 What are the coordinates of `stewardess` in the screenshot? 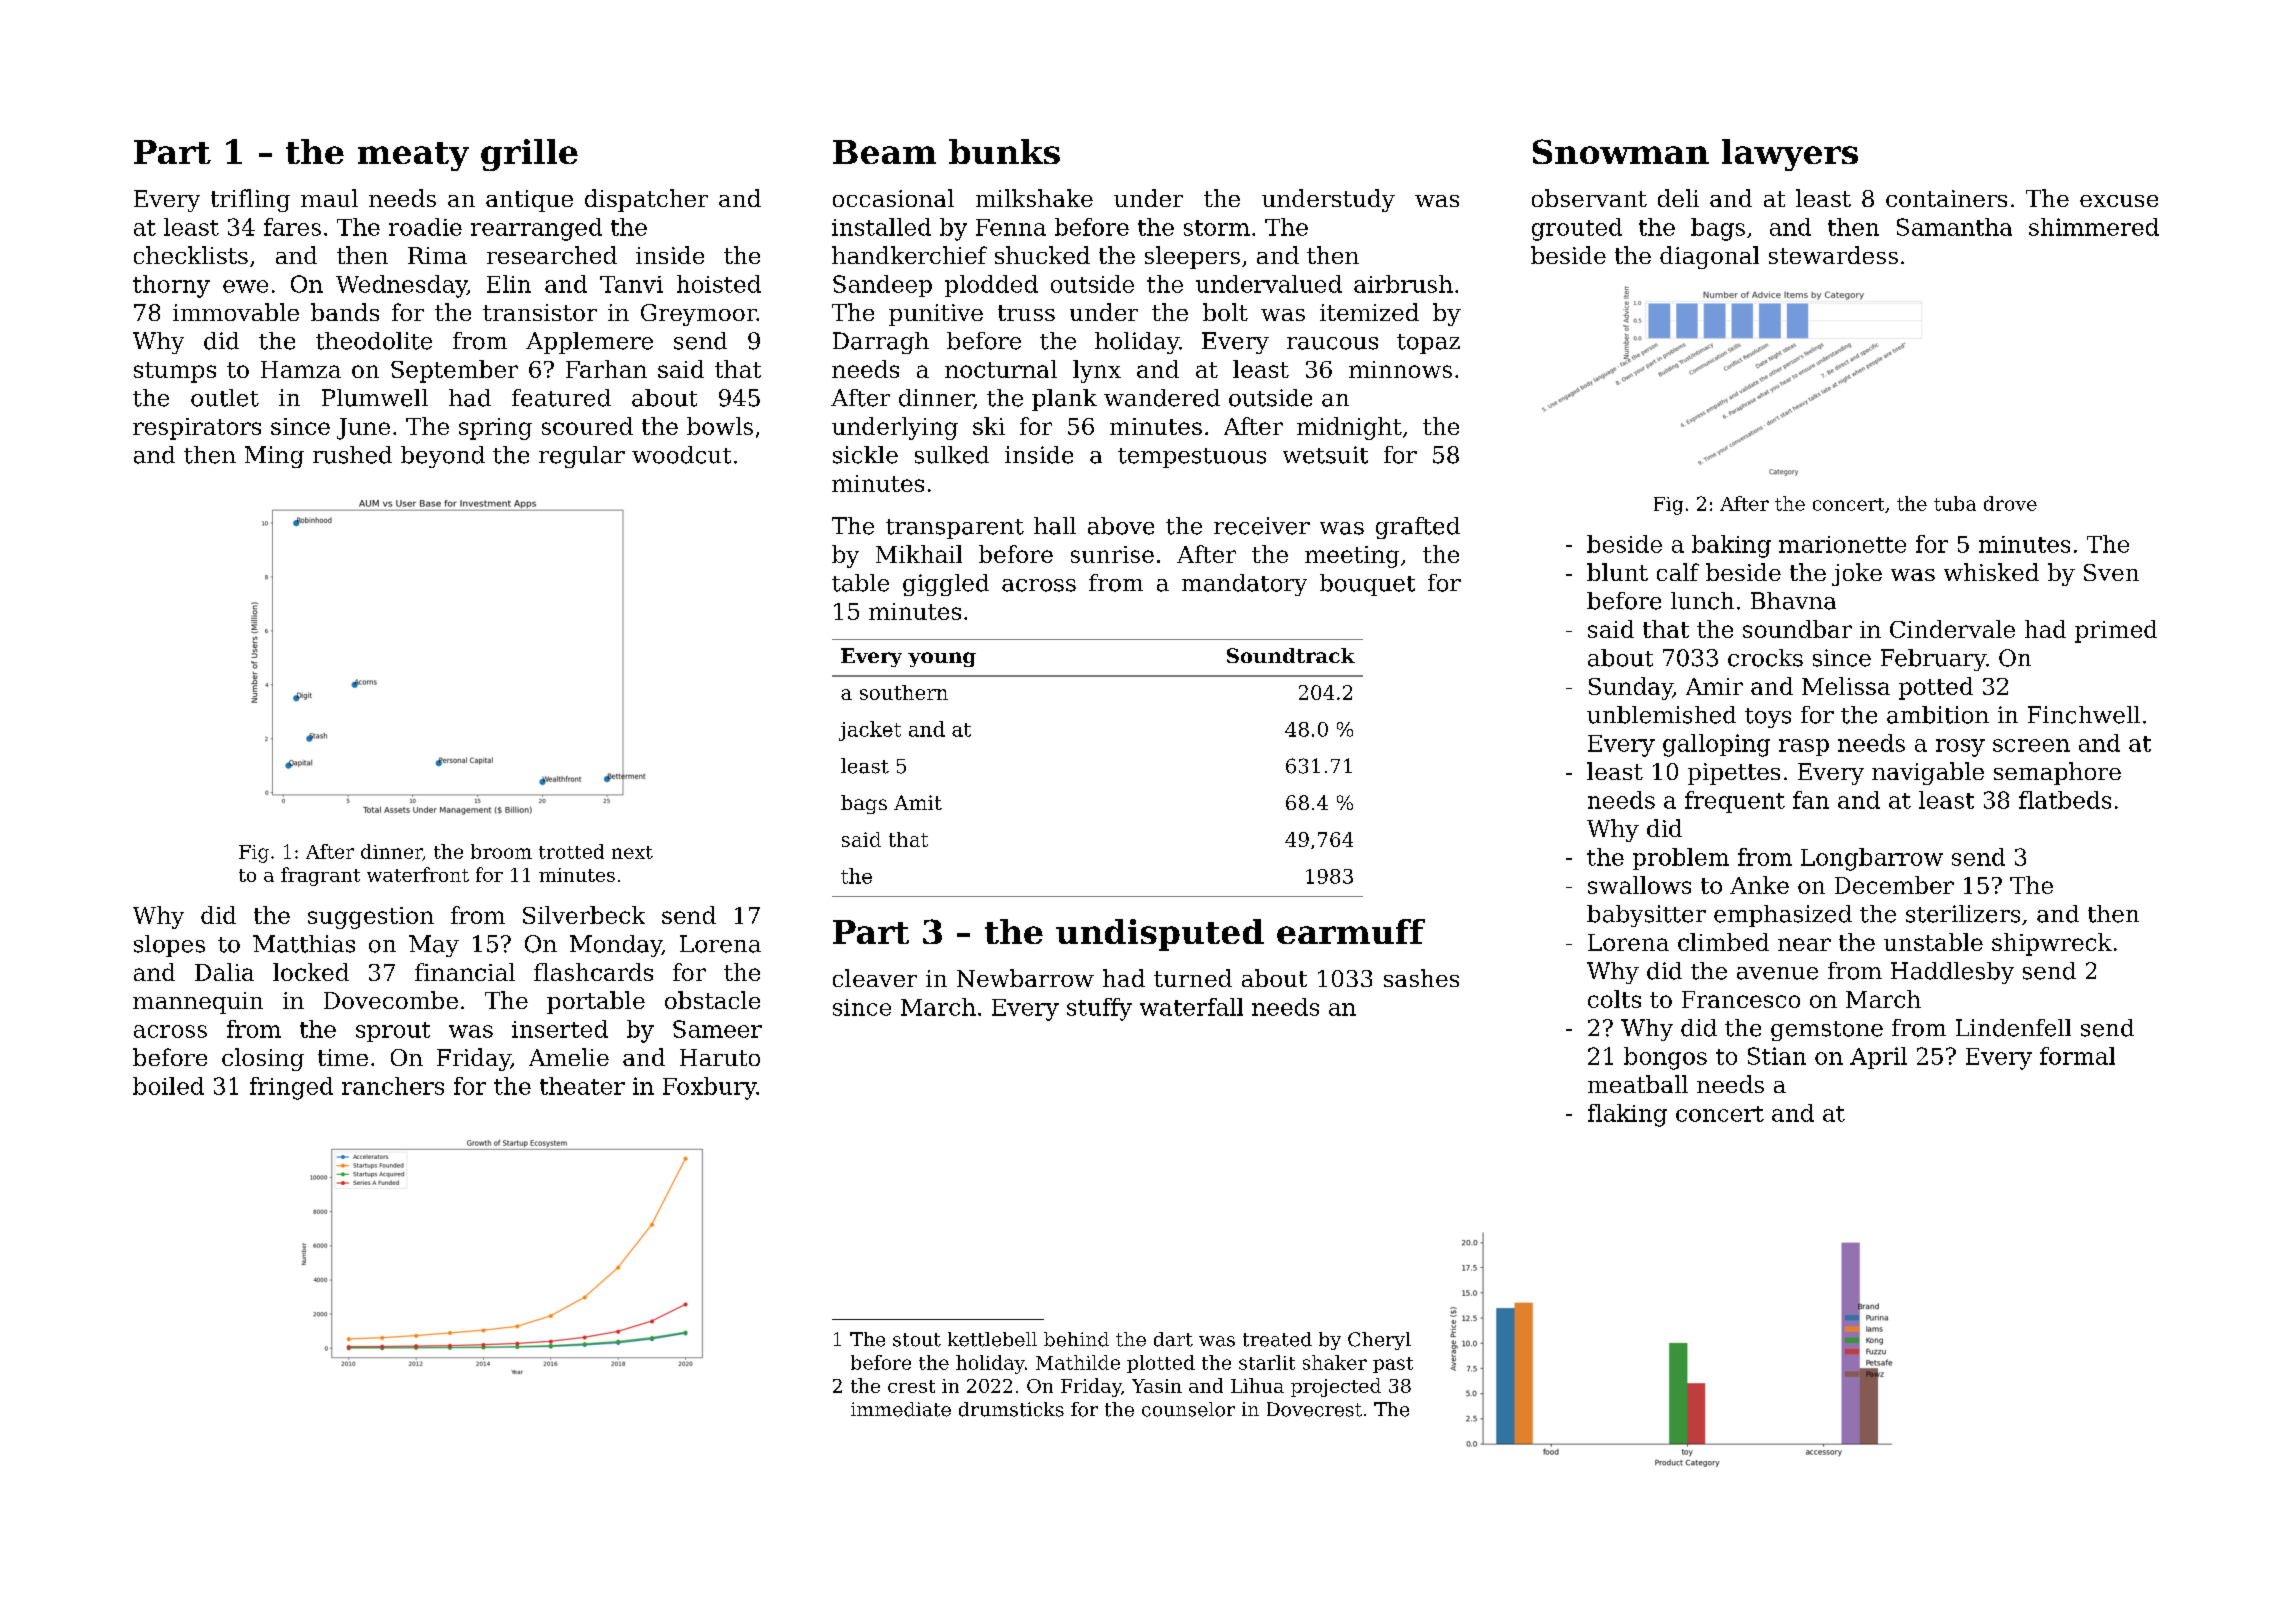 It's located at (1833, 255).
